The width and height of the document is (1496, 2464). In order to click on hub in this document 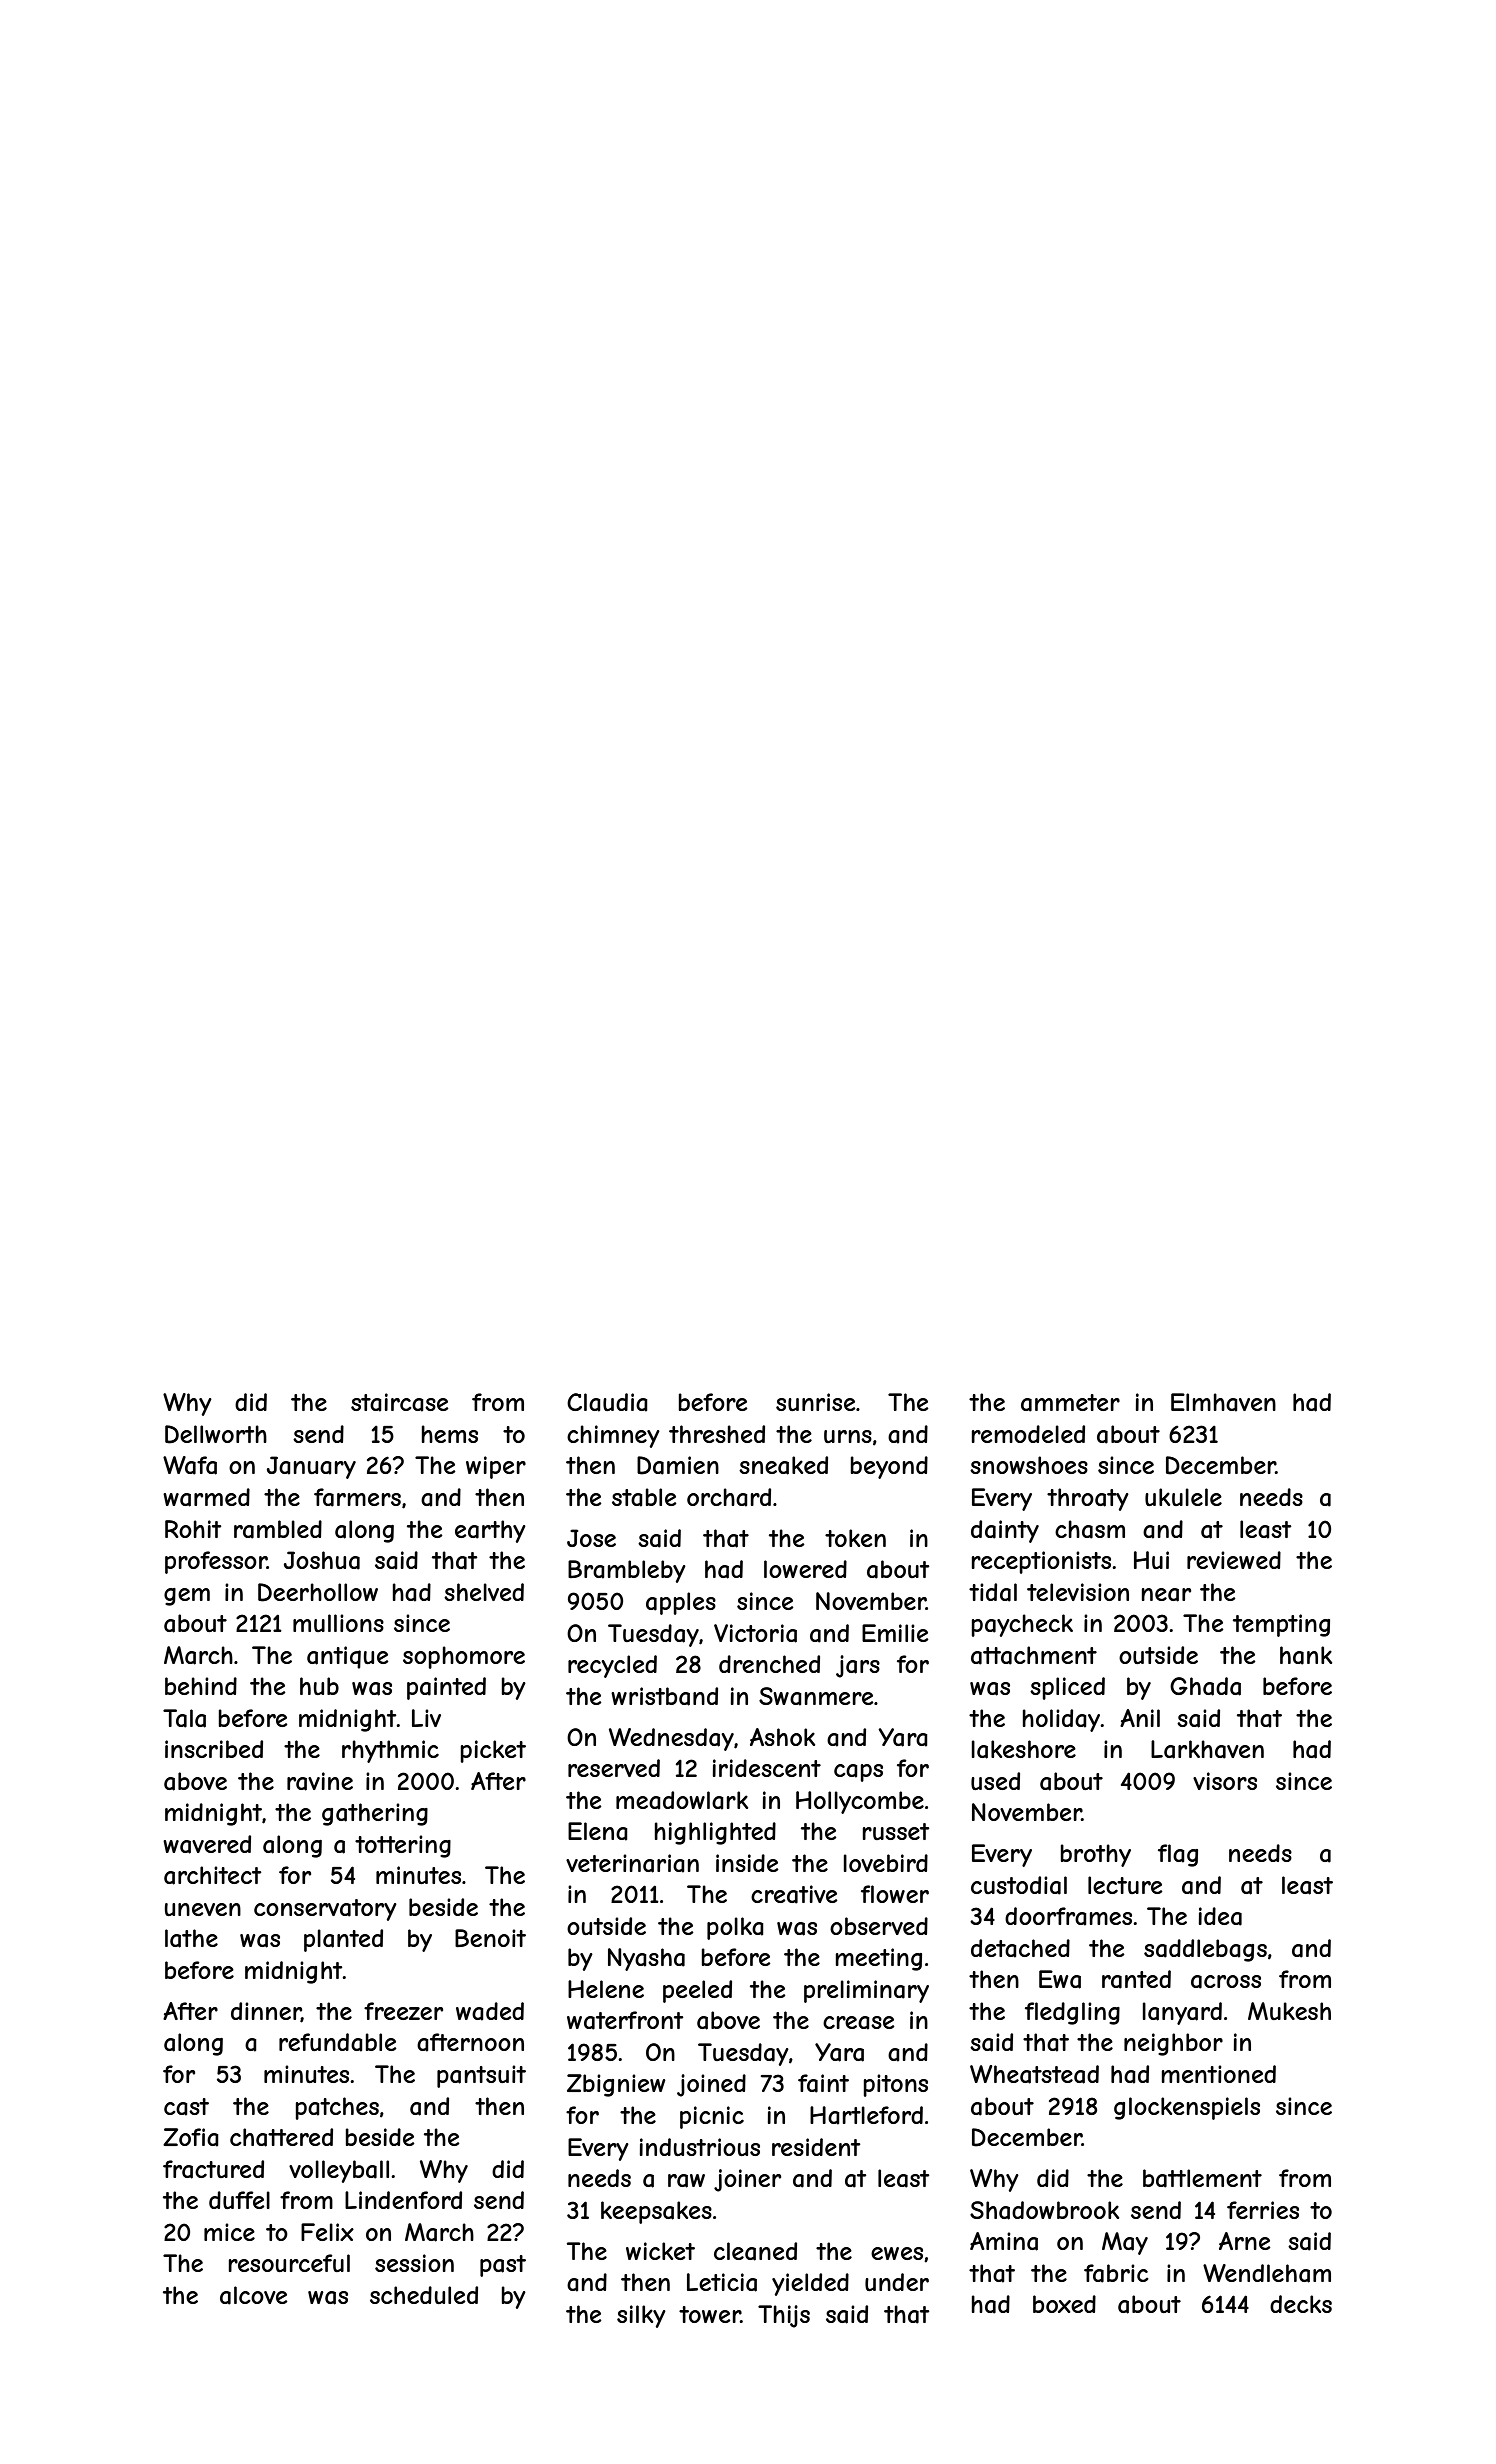, I will do `click(319, 1686)`.
